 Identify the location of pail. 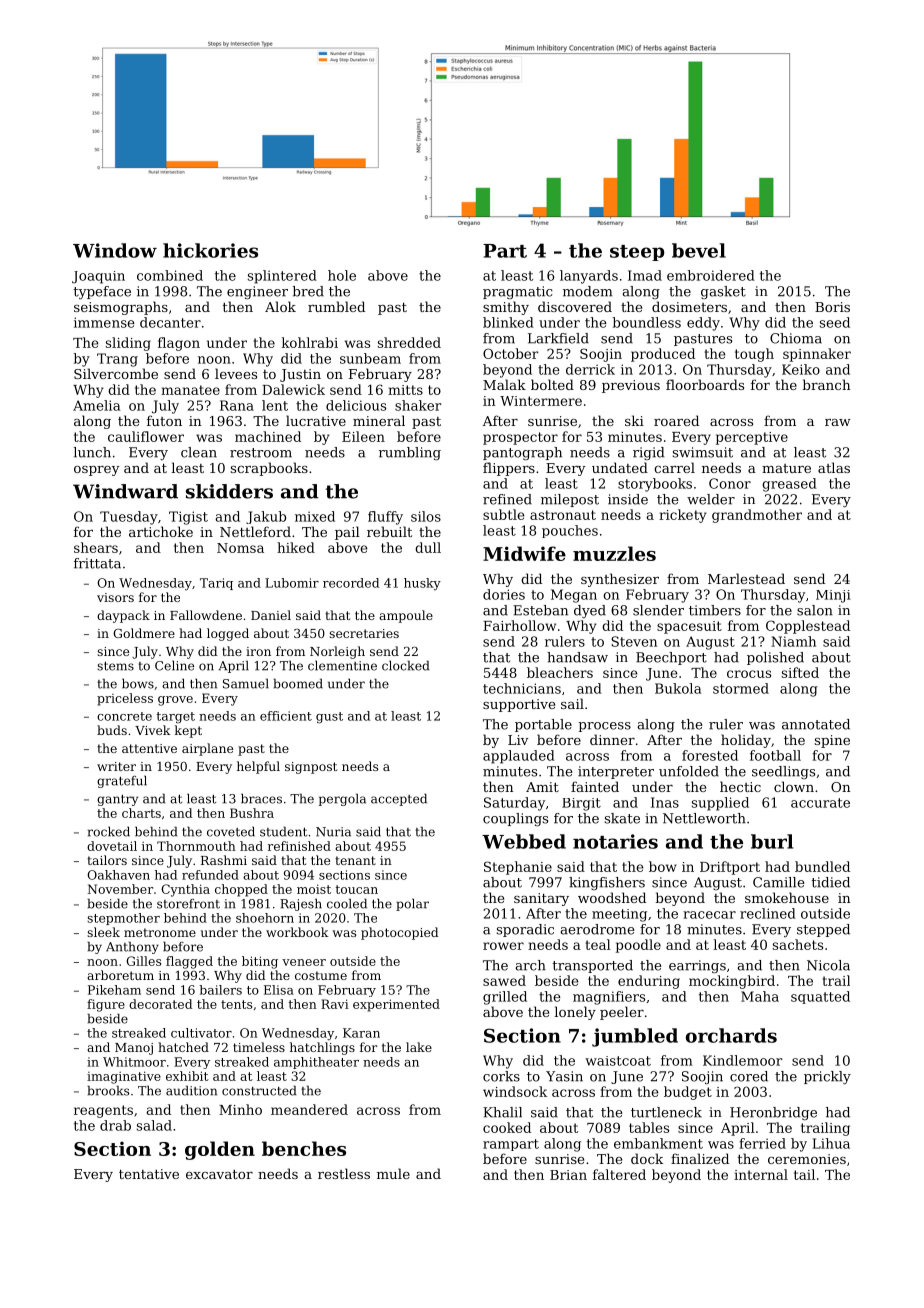
(347, 533).
